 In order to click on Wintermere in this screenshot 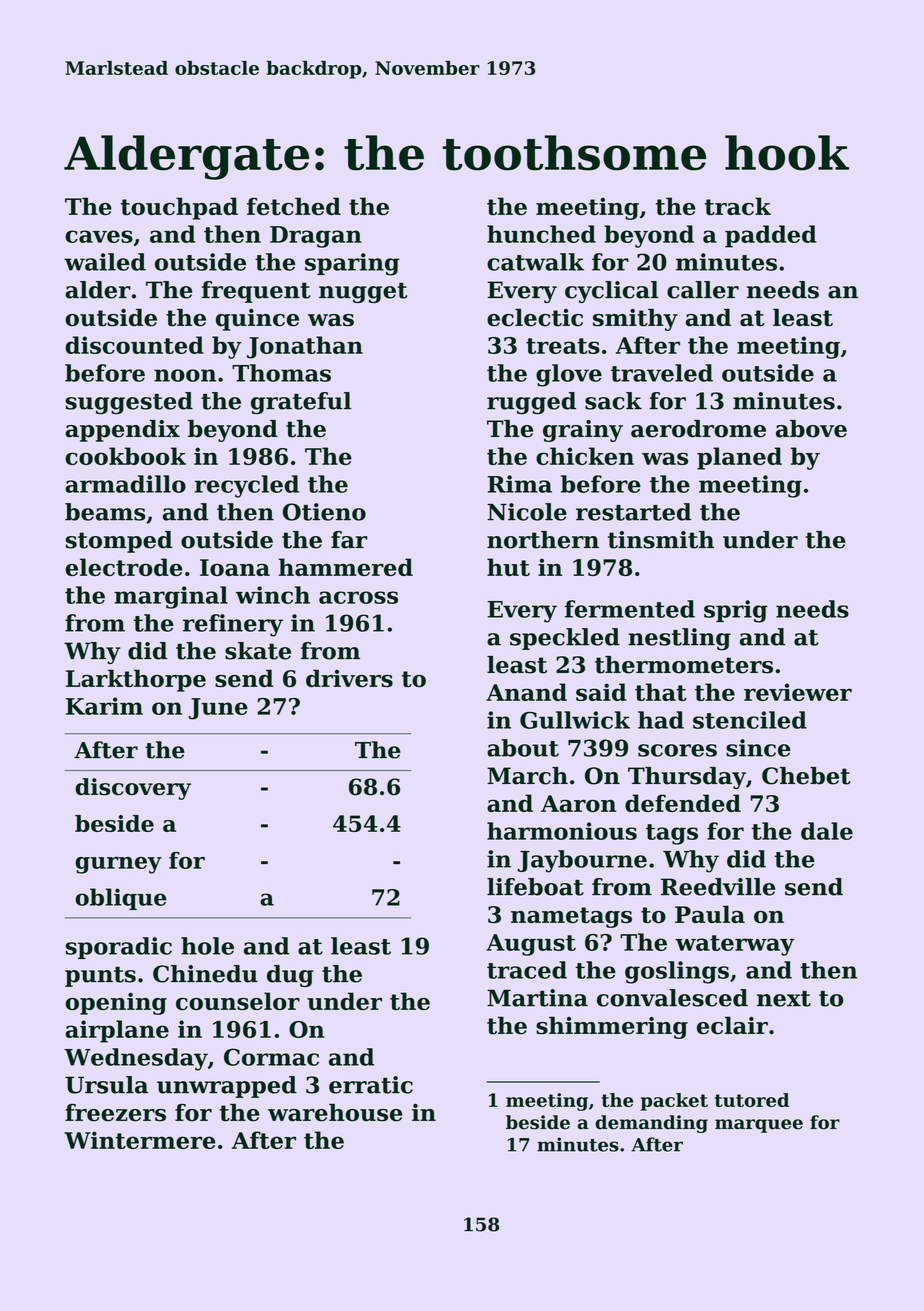, I will do `click(139, 1140)`.
